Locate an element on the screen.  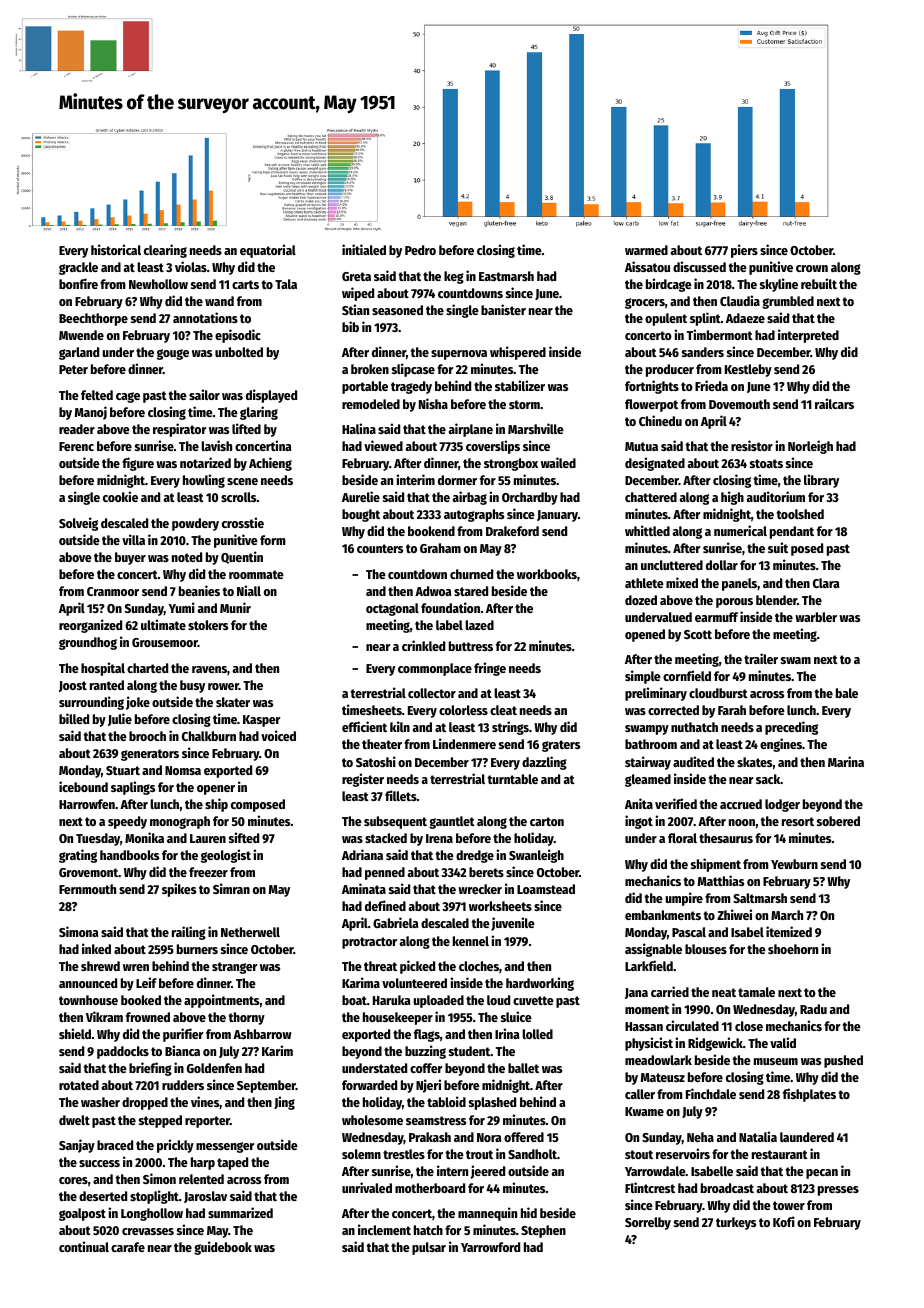
summarized is located at coordinates (240, 1212).
